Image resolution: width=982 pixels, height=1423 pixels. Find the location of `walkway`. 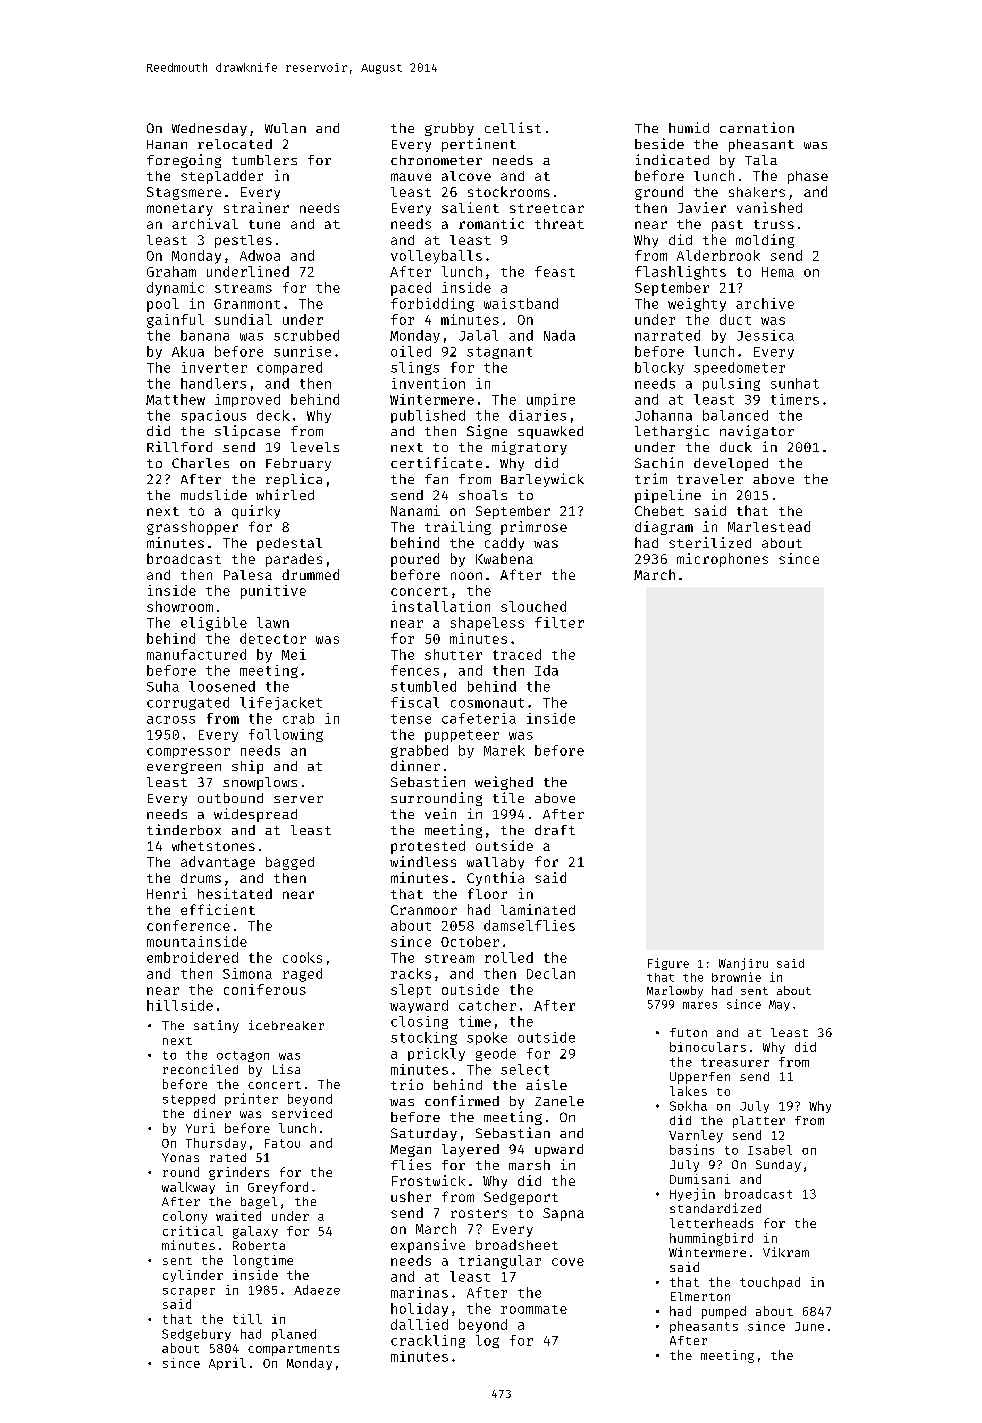

walkway is located at coordinates (188, 1188).
